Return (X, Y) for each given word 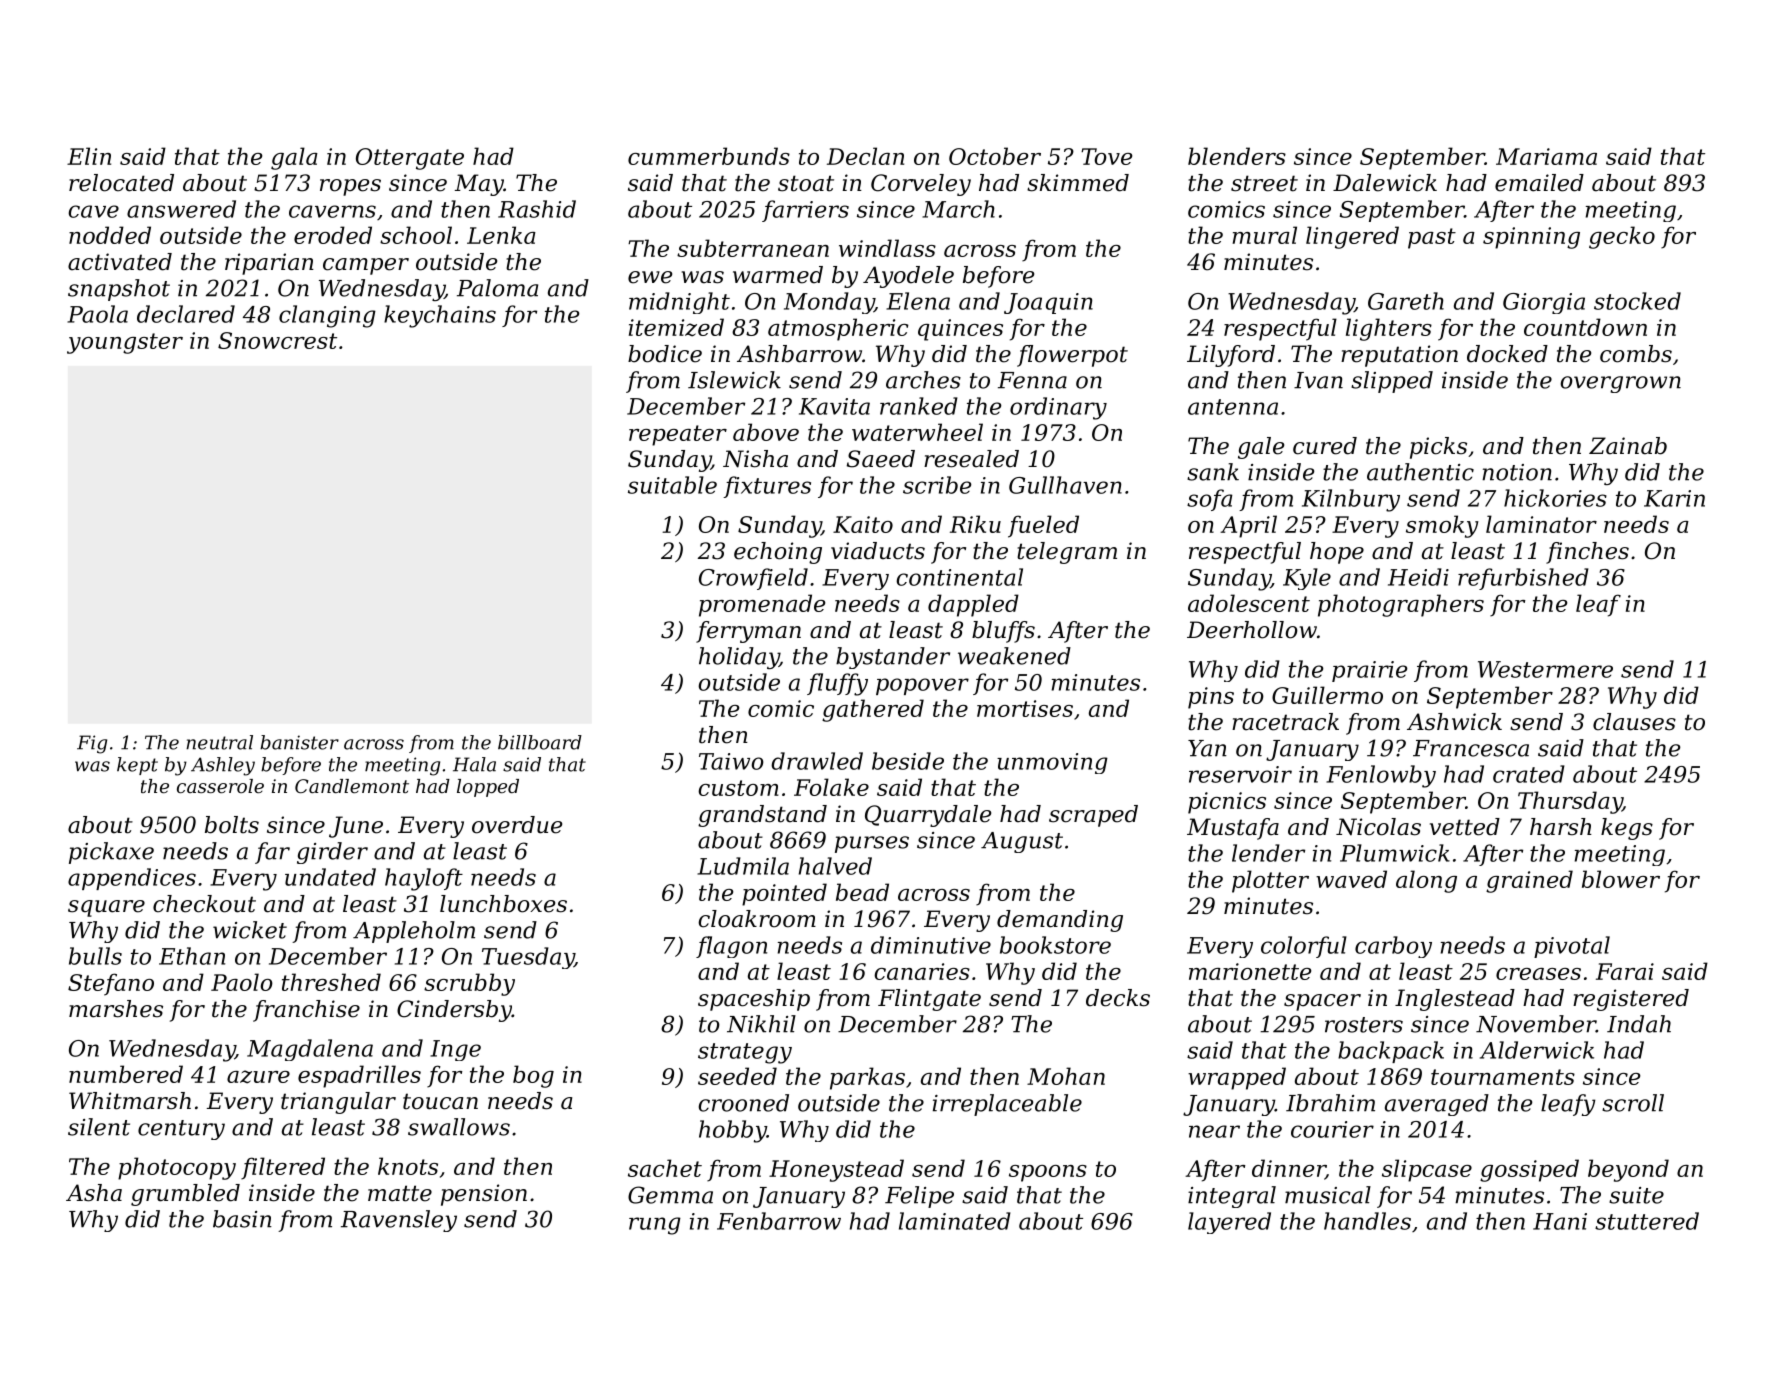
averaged (1437, 1105)
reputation (1399, 356)
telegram (1067, 553)
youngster (125, 343)
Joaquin (1048, 303)
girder (332, 853)
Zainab (1628, 446)
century (181, 1130)
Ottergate (410, 159)
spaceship (754, 1000)
